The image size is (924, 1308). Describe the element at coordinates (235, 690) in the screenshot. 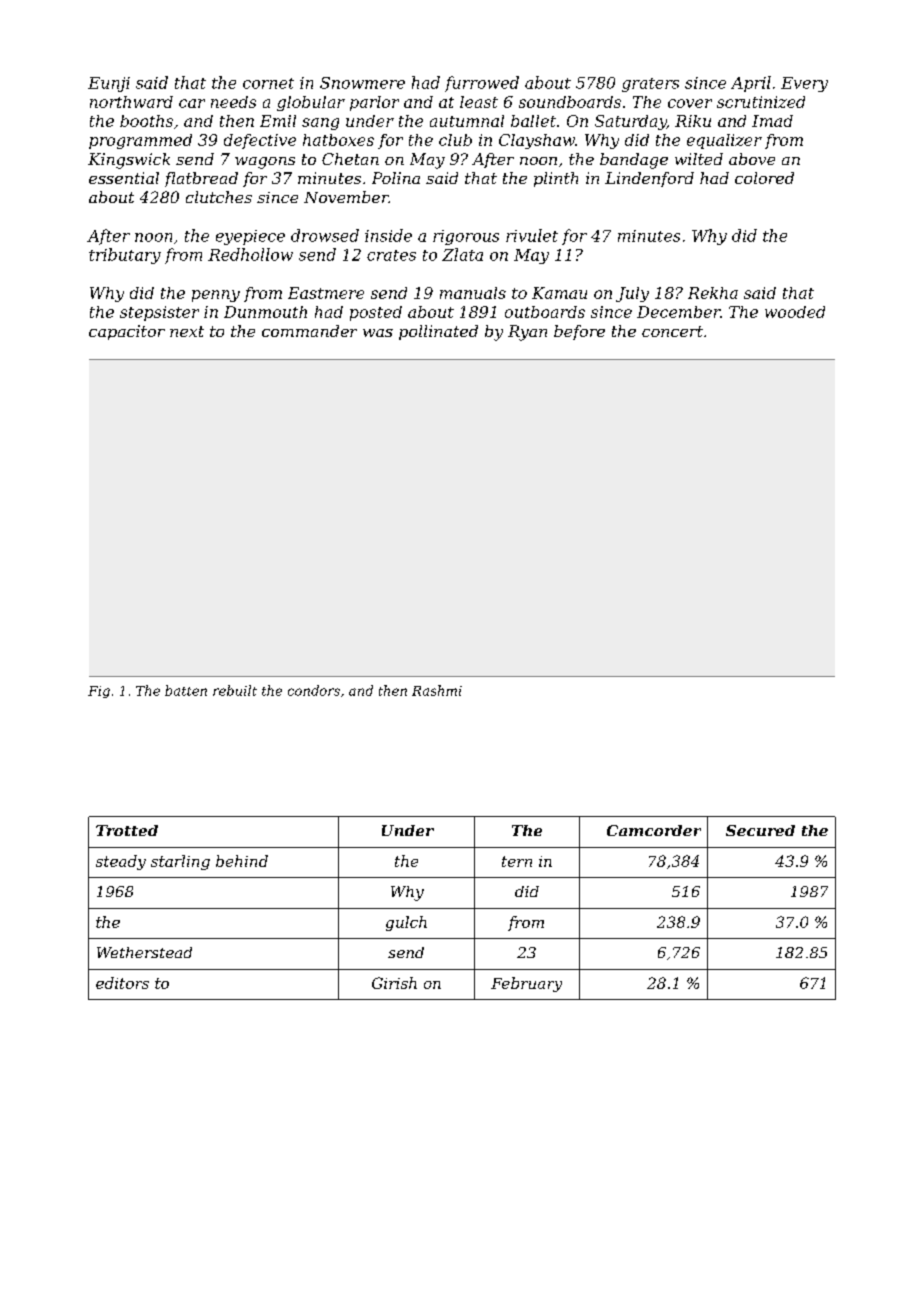

I see `rebuilt` at that location.
